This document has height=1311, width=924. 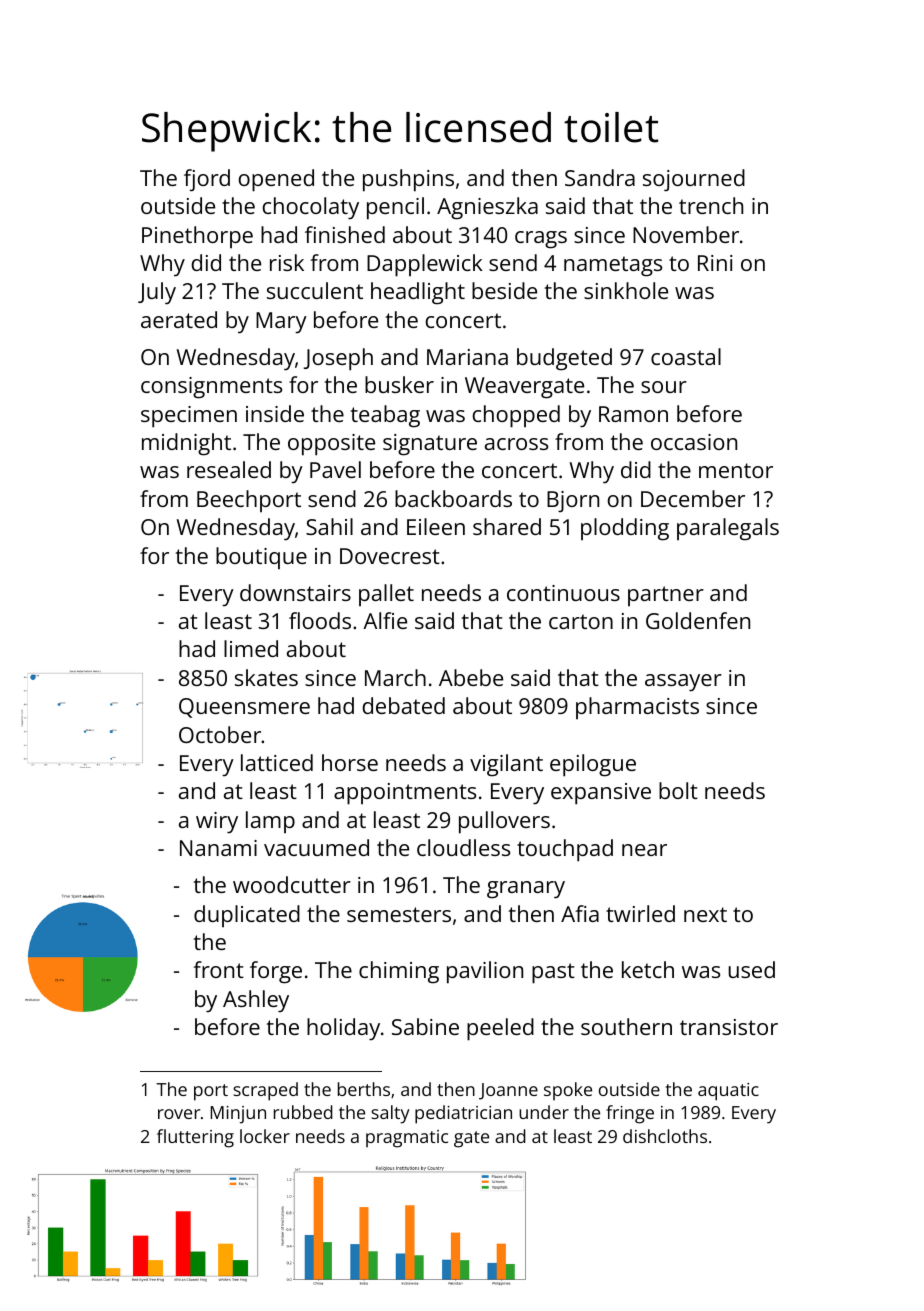 I want to click on granary, so click(x=526, y=890).
